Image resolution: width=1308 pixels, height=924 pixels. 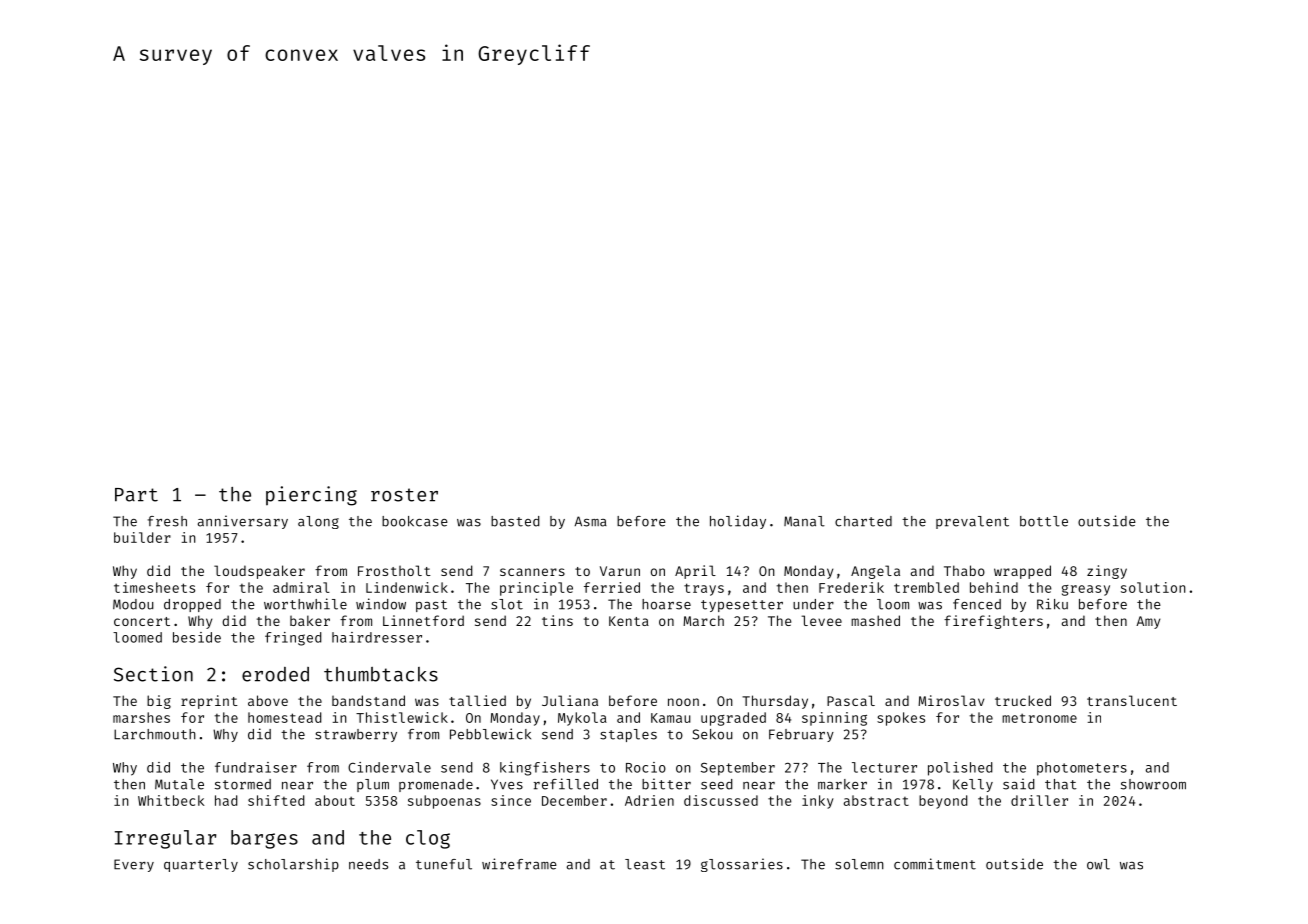 What do you see at coordinates (377, 637) in the screenshot?
I see `hairdresser` at bounding box center [377, 637].
